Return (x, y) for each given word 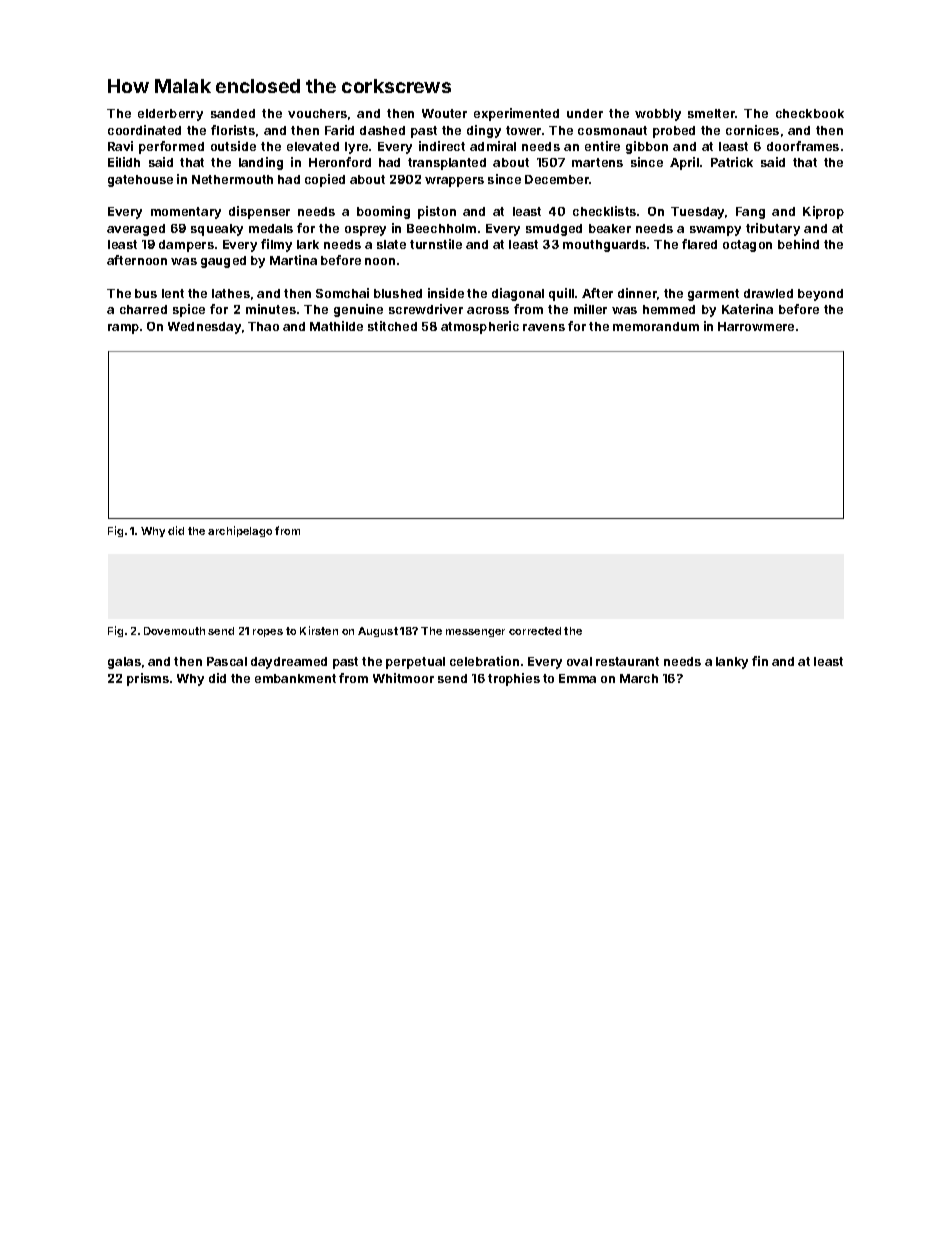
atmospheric (480, 327)
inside (446, 293)
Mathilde (336, 326)
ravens (544, 327)
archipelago (240, 531)
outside (233, 146)
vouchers (317, 113)
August (378, 632)
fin (760, 661)
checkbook (810, 113)
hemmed (669, 309)
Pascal (227, 661)
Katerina (747, 309)
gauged (223, 262)
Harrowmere (756, 326)
